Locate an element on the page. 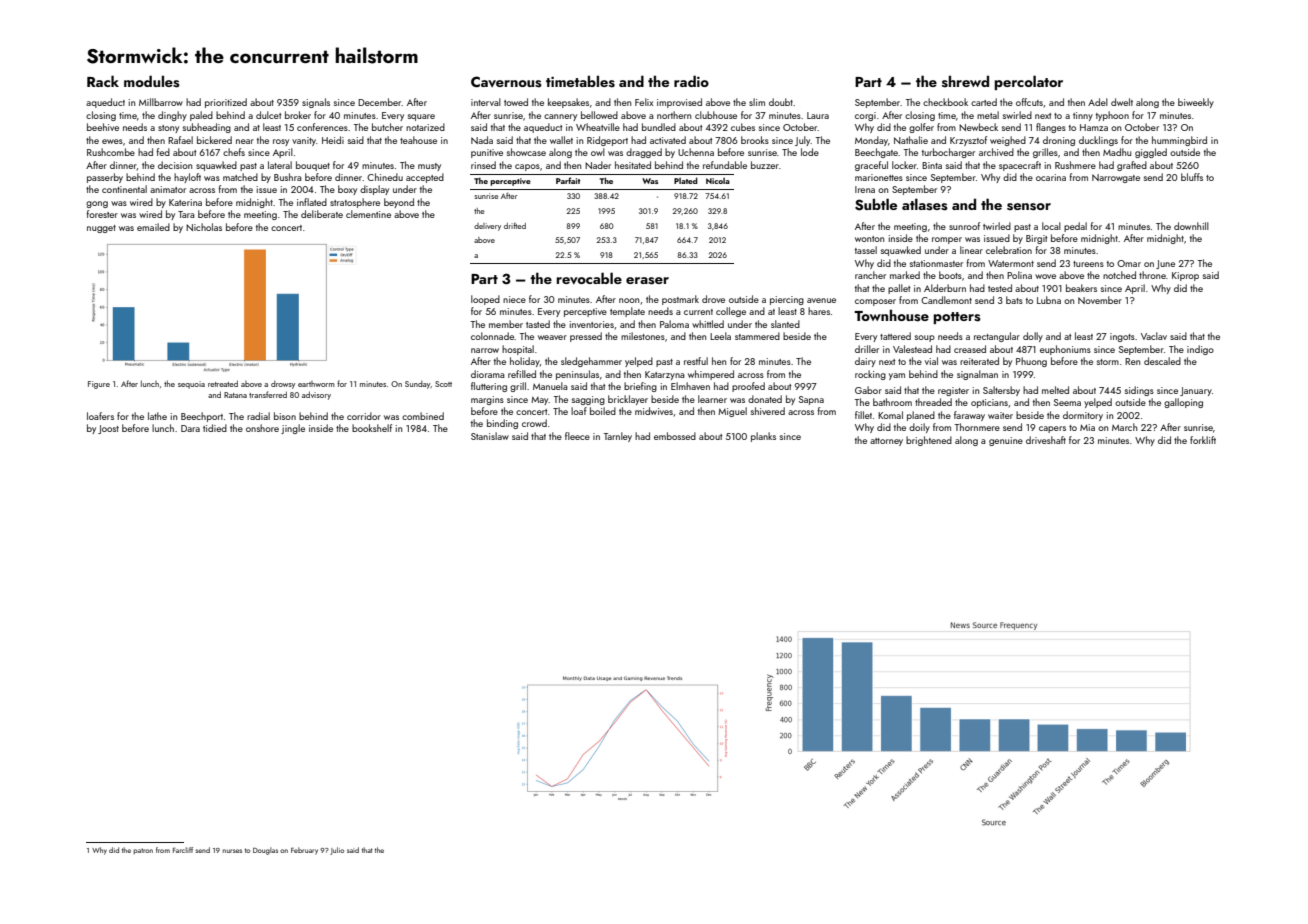 This page has height=924, width=1308. Julio is located at coordinates (337, 851).
